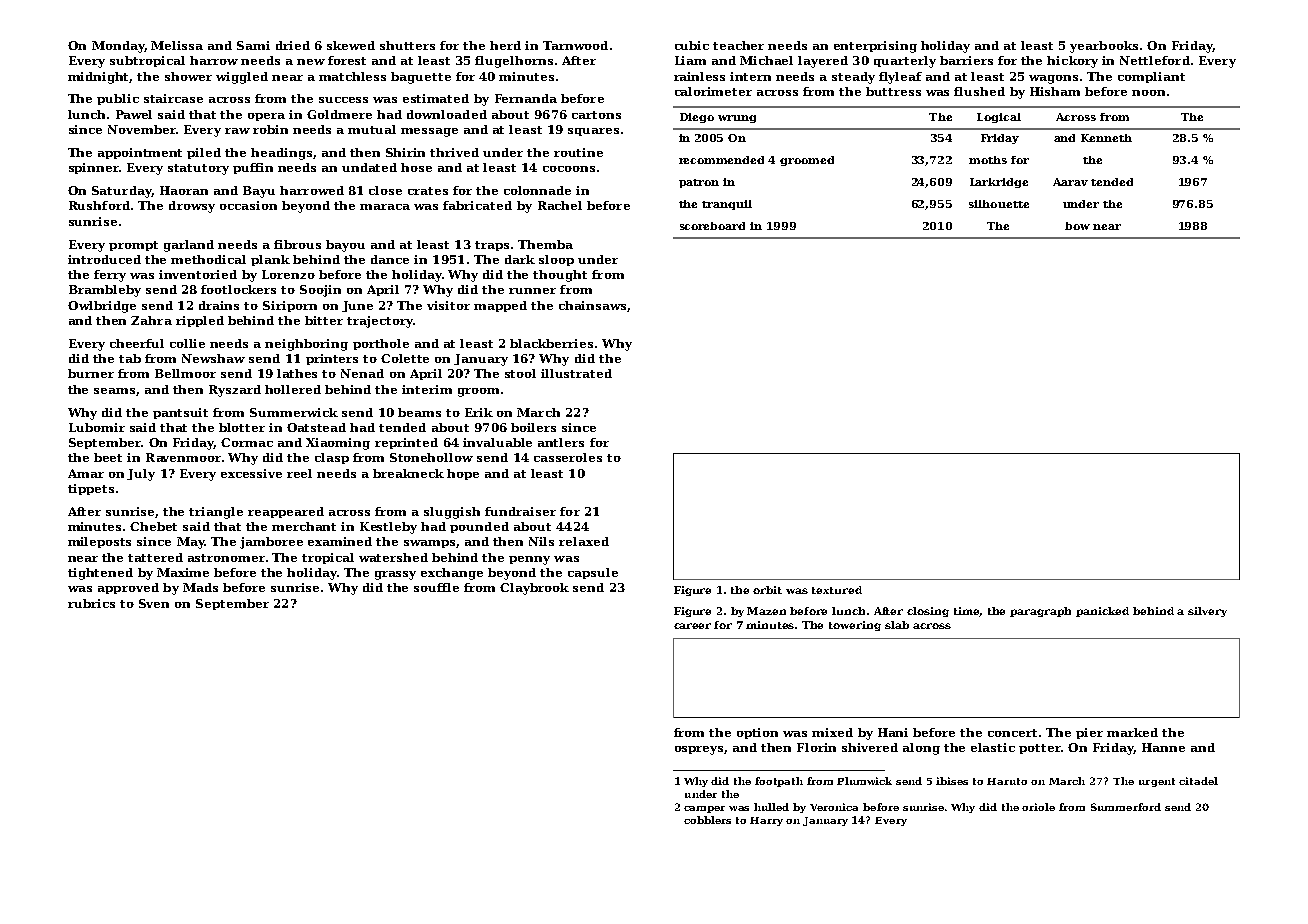 The height and width of the document is (924, 1308). Describe the element at coordinates (988, 160) in the document. I see `moths` at that location.
